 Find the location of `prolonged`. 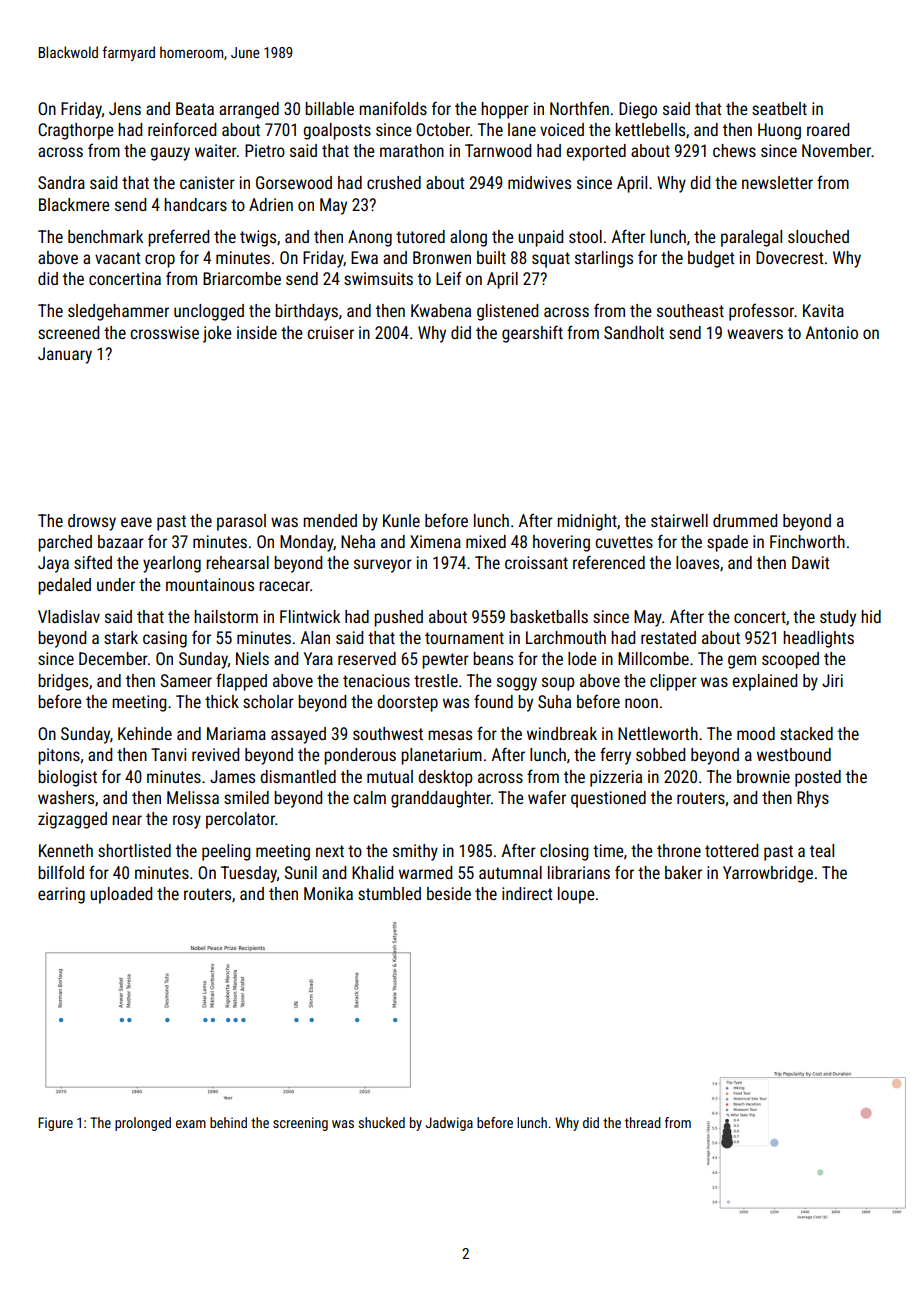

prolonged is located at coordinates (143, 1124).
